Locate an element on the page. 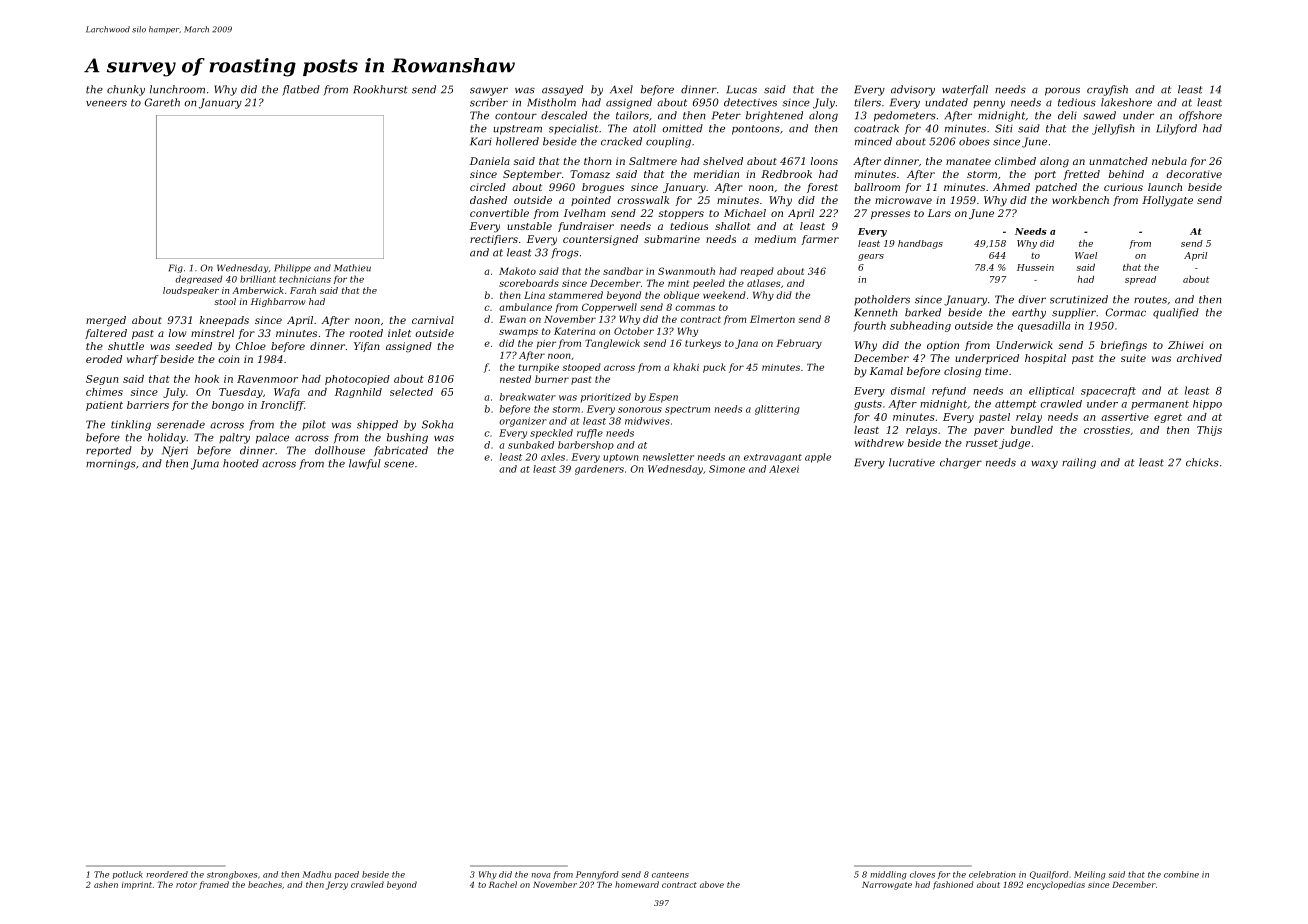  Quailford is located at coordinates (1049, 875).
